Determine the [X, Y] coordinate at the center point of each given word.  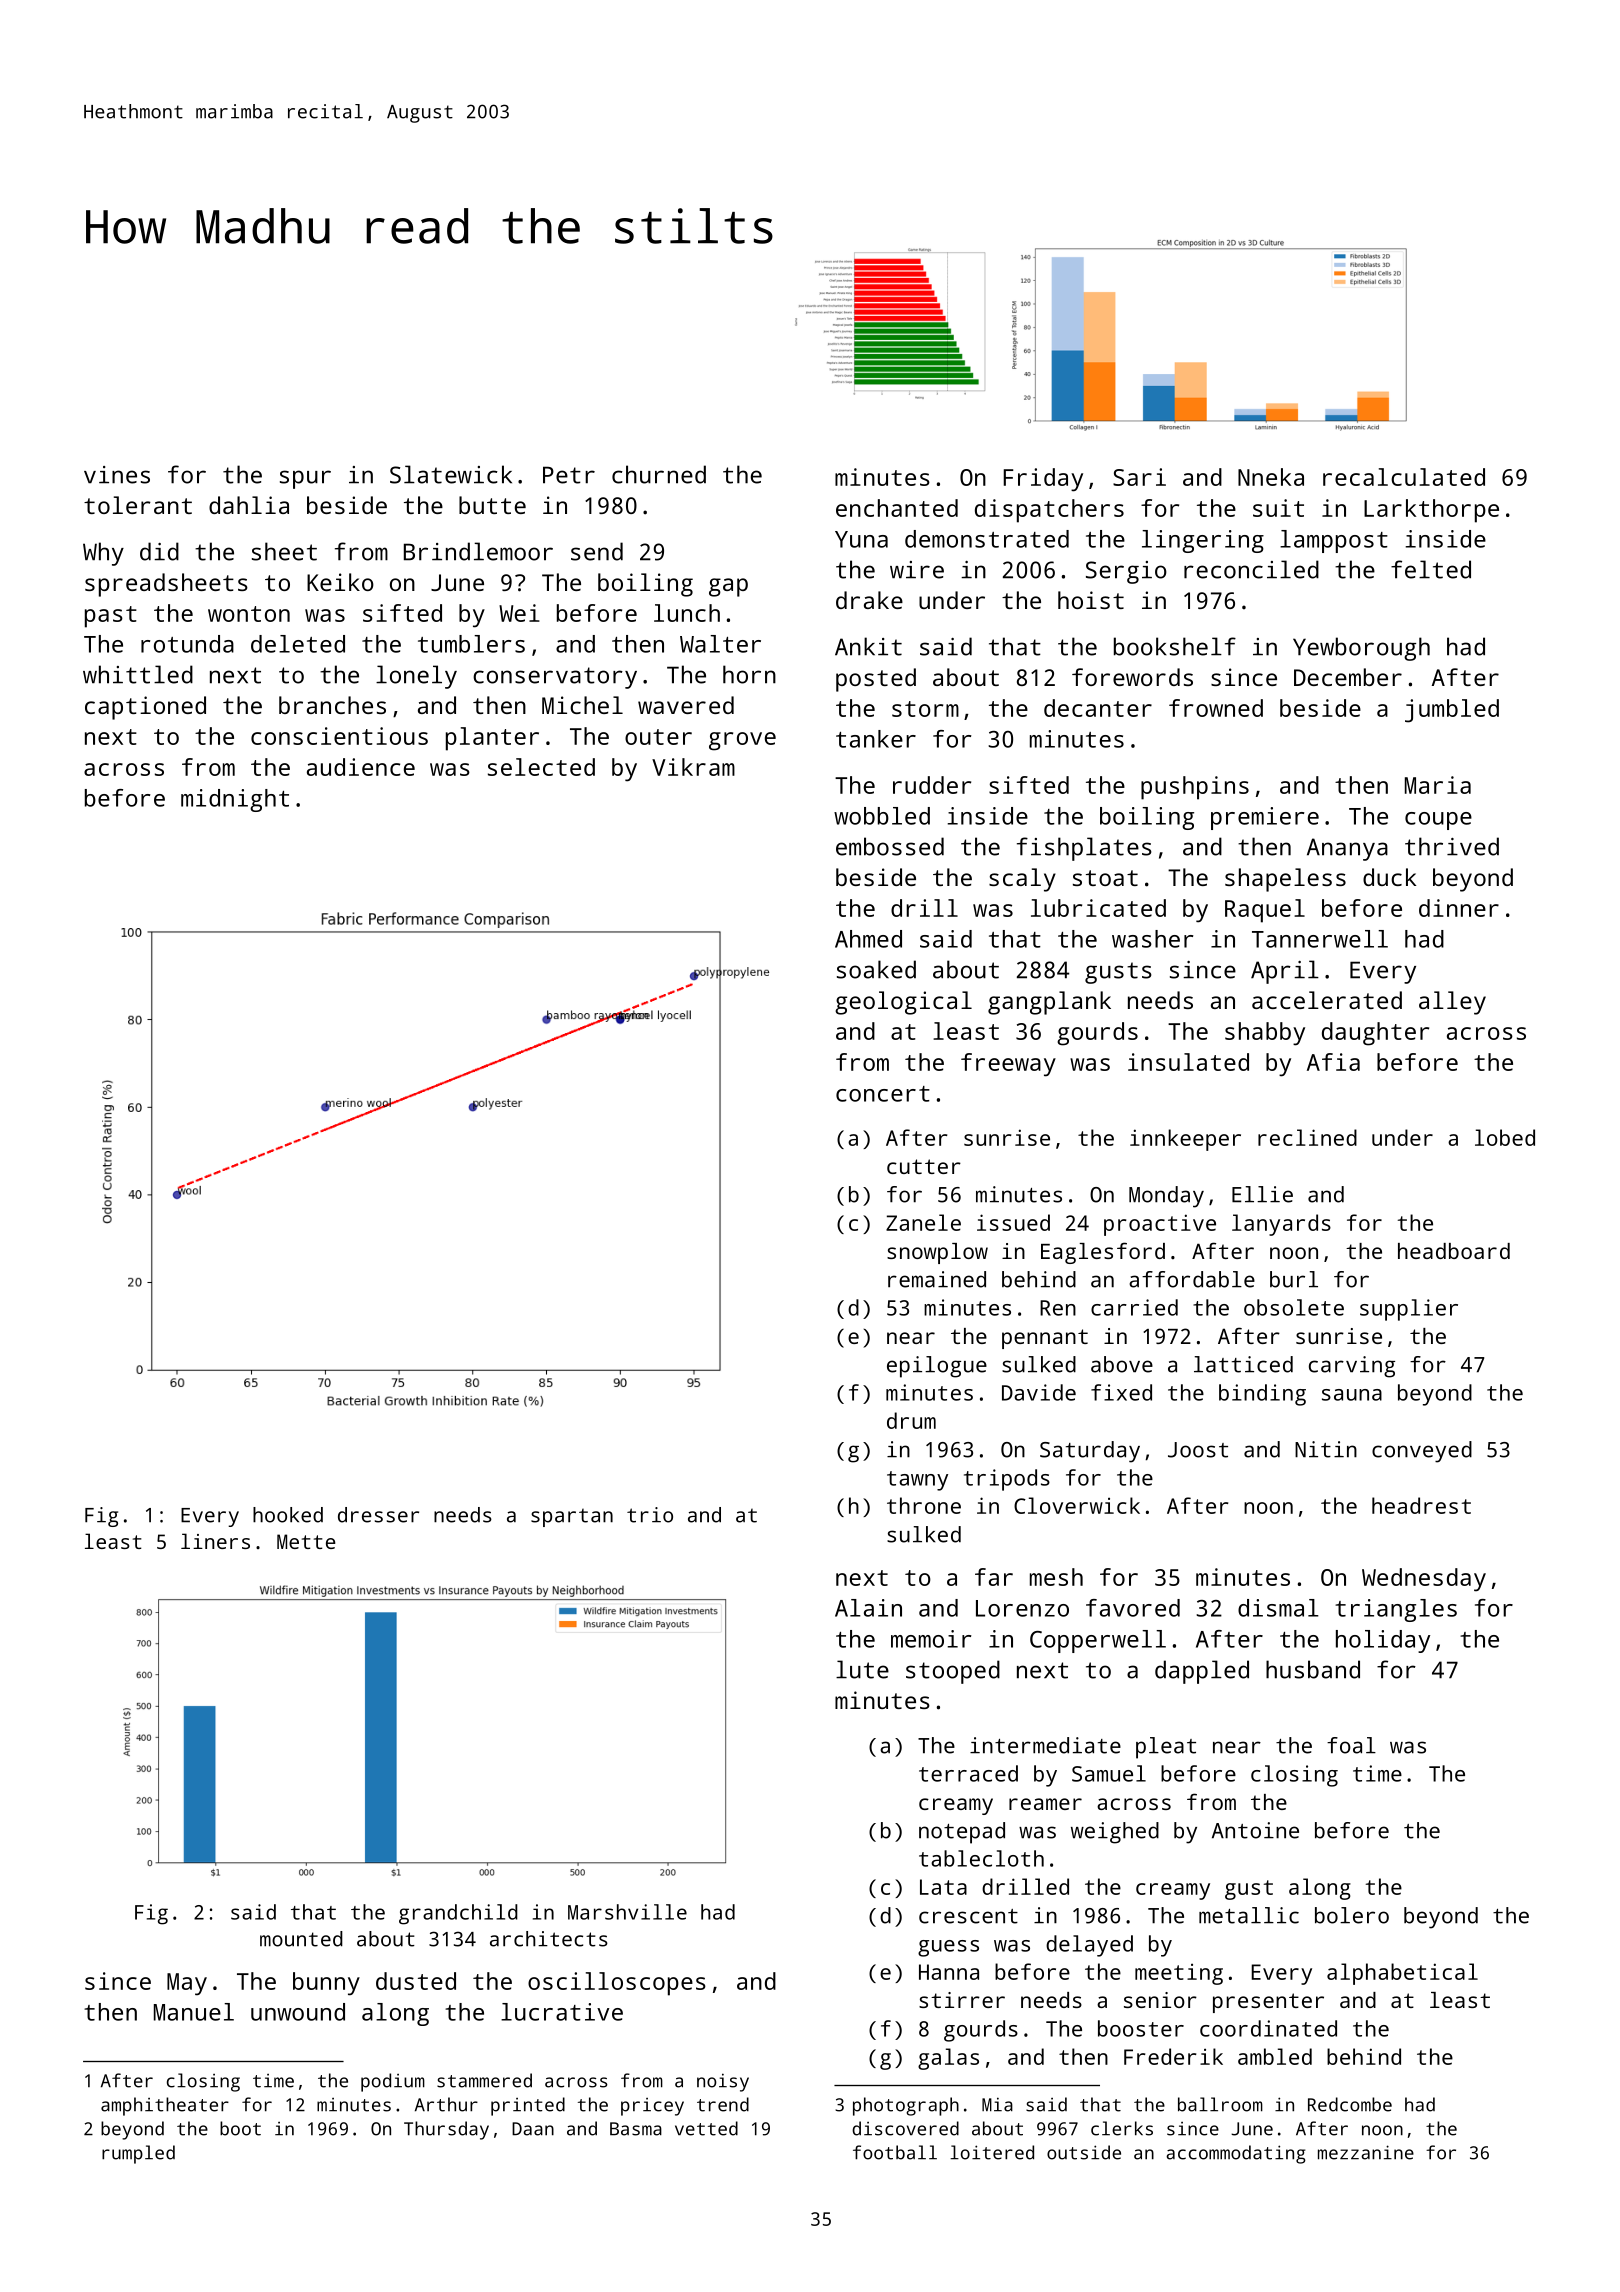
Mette [306, 1541]
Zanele [923, 1222]
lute [862, 1669]
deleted [298, 644]
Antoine [1255, 1830]
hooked [288, 1515]
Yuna [861, 539]
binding [1262, 1395]
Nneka [1271, 477]
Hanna [949, 1972]
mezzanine [1366, 2152]
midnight [235, 800]
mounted [301, 1939]
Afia [1333, 1062]
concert [883, 1094]
